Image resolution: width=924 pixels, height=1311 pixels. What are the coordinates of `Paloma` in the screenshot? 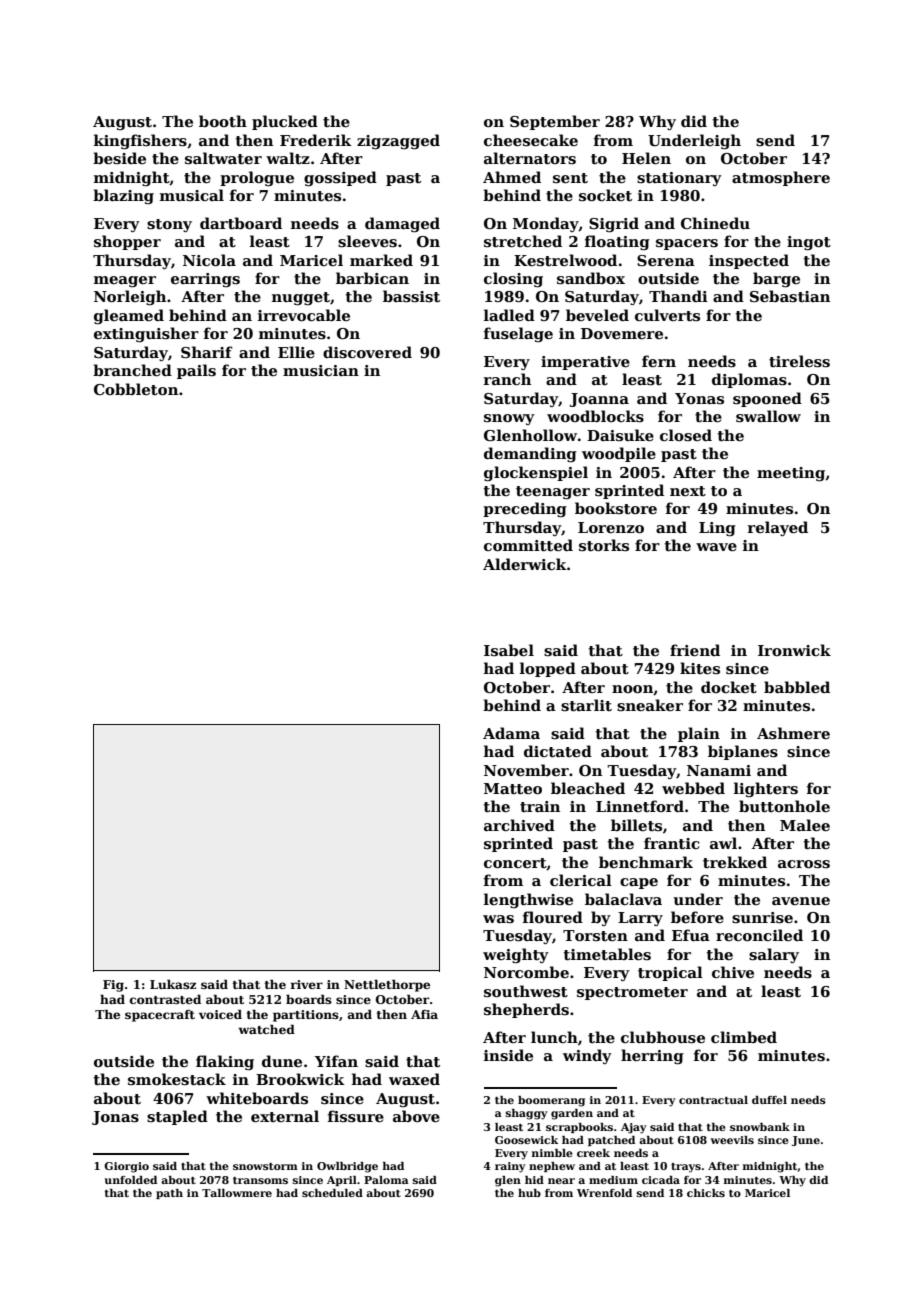 It's located at (386, 1180).
